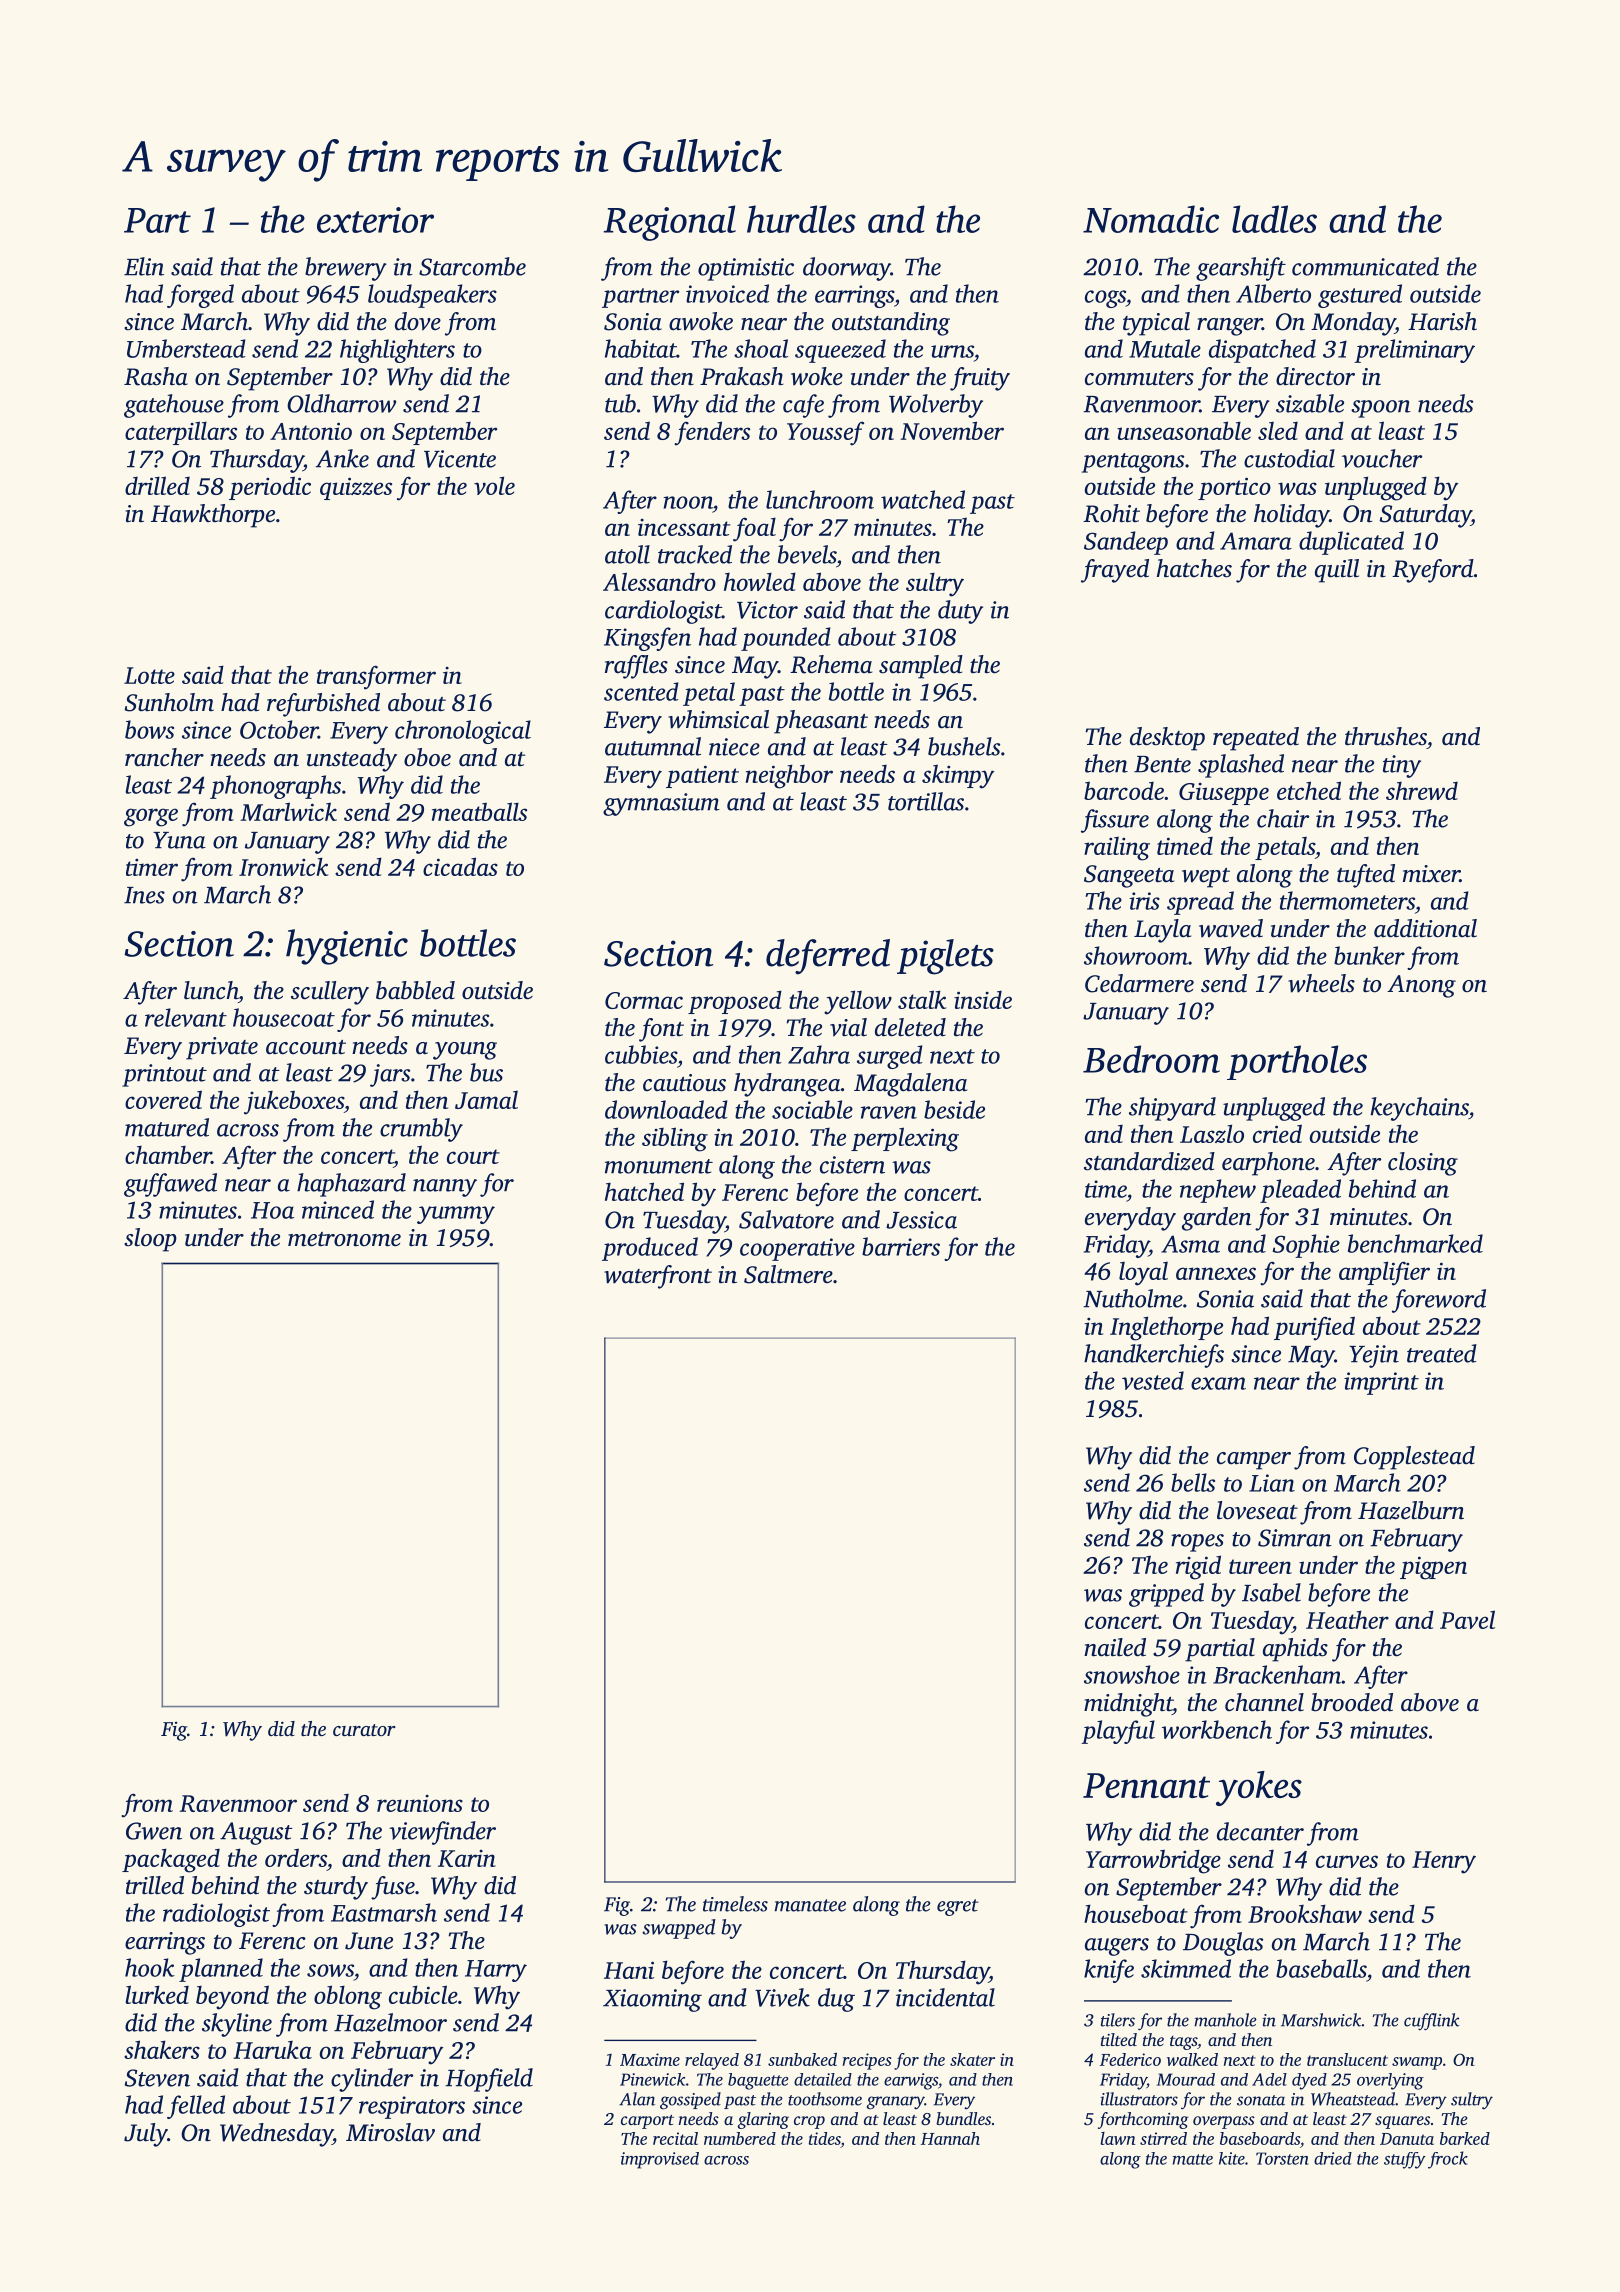 Image resolution: width=1620 pixels, height=2292 pixels. What do you see at coordinates (1128, 1705) in the image?
I see `midnight` at bounding box center [1128, 1705].
